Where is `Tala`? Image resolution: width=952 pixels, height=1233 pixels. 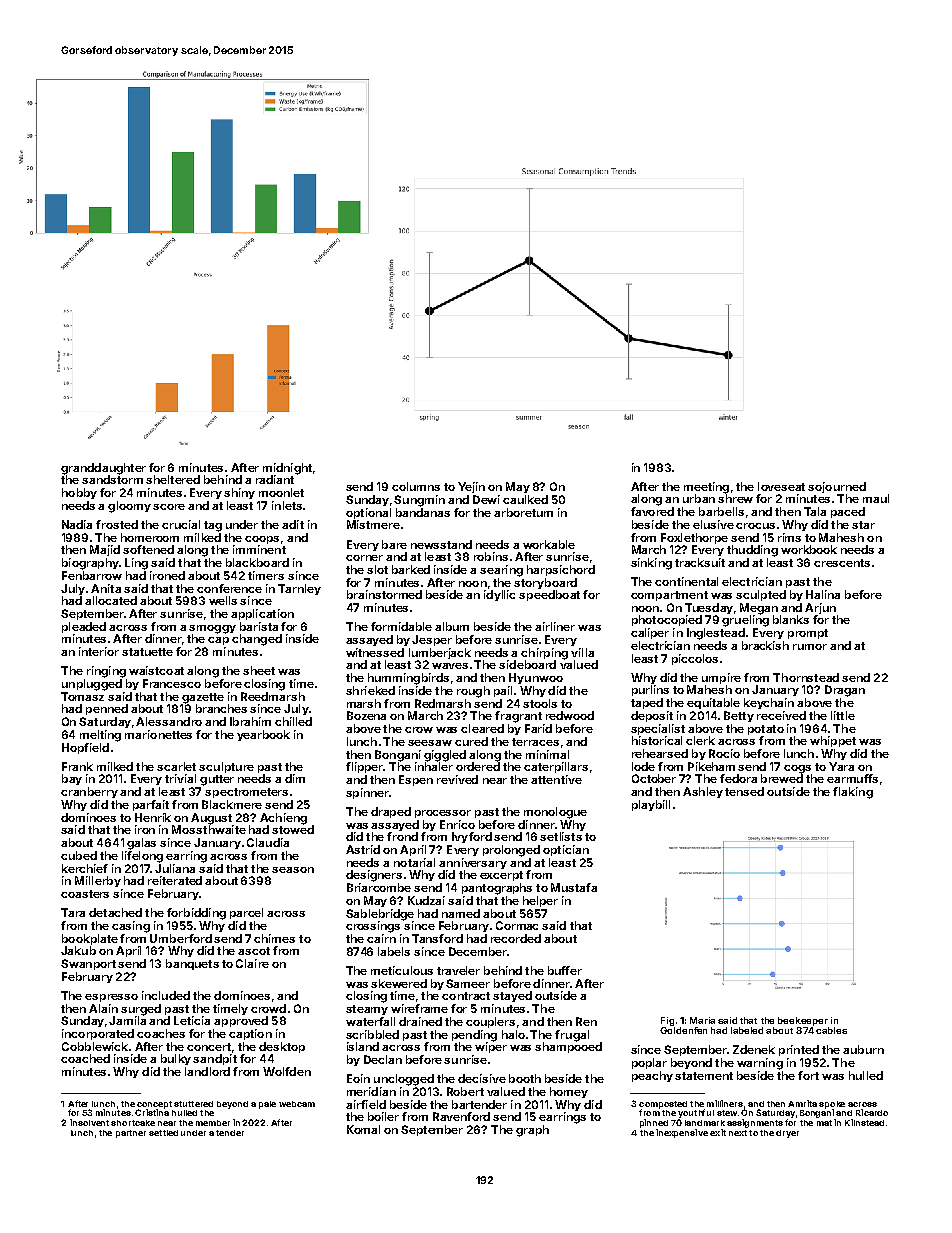 Tala is located at coordinates (815, 511).
